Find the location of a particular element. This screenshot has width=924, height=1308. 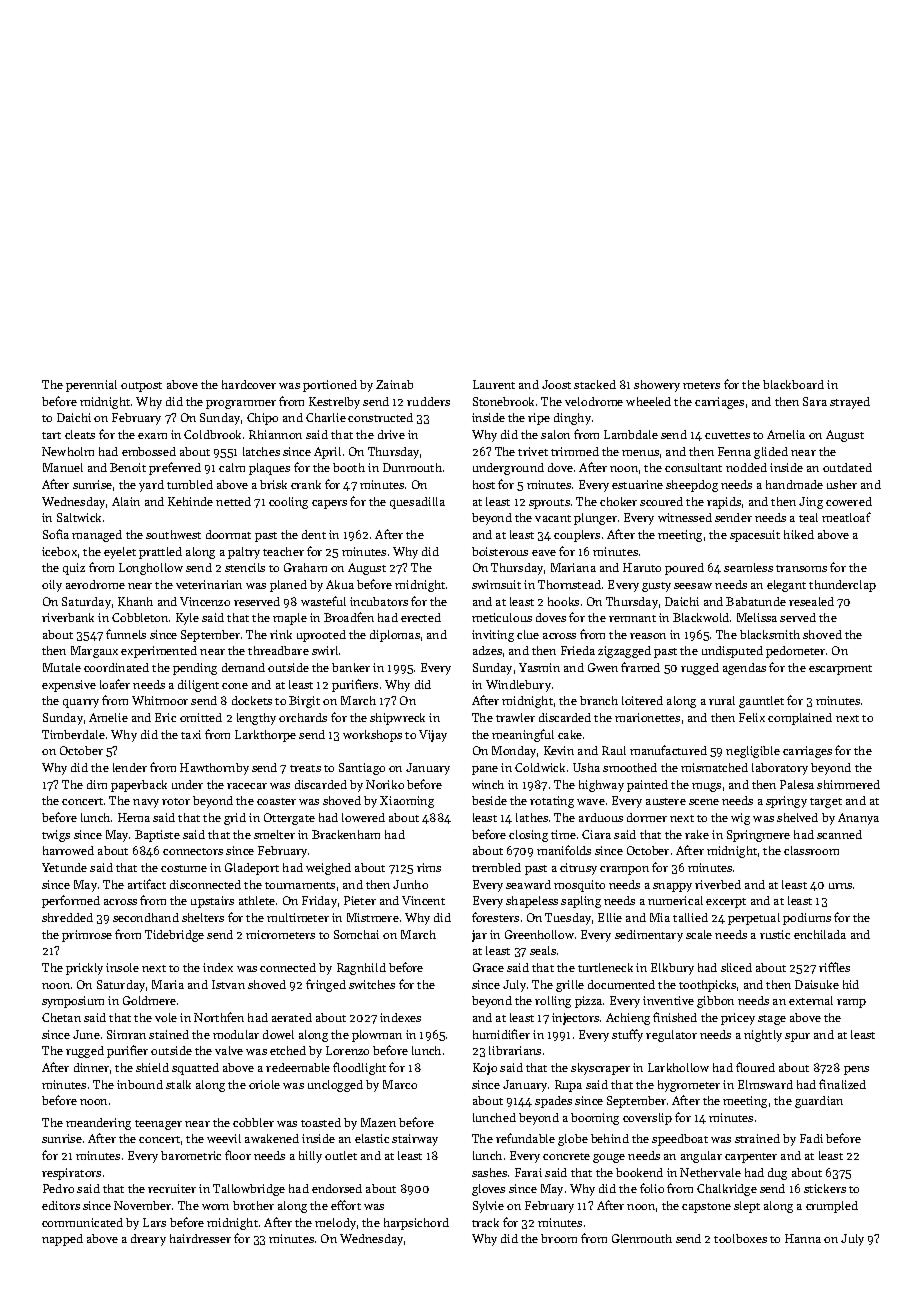

outpost is located at coordinates (141, 387).
